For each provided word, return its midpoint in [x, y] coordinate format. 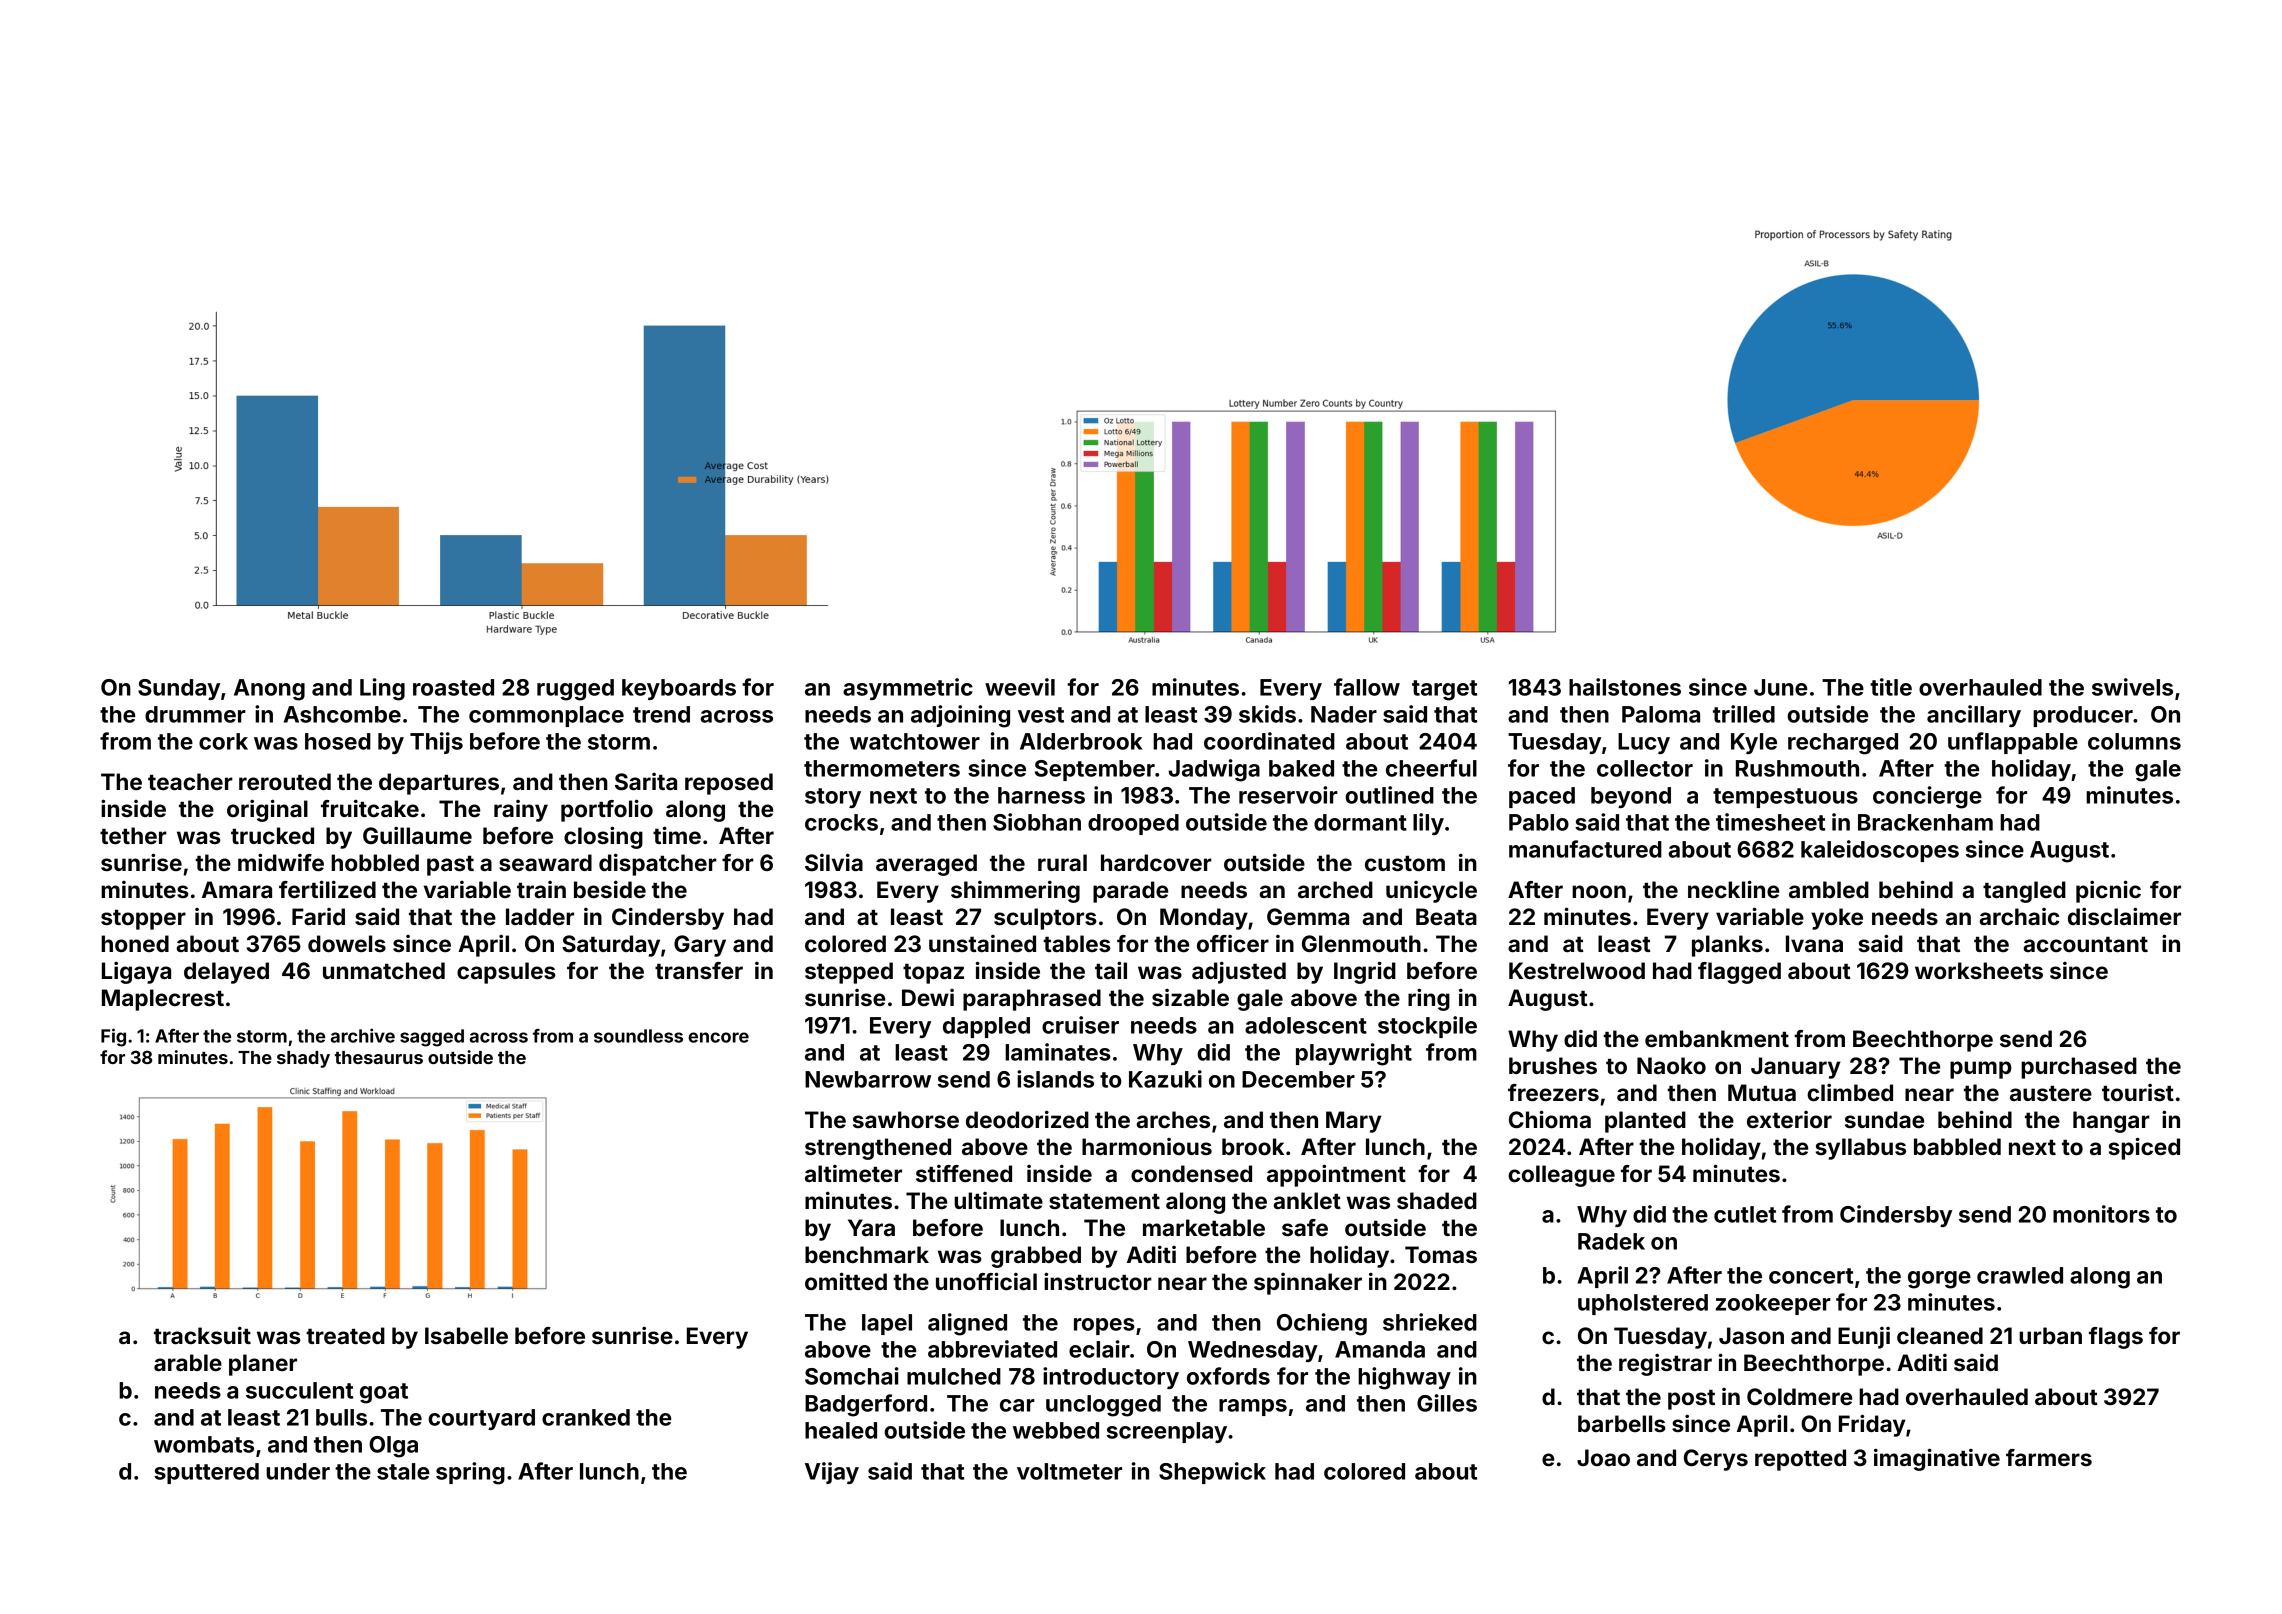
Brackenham [1925, 822]
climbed [1850, 1092]
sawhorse [906, 1119]
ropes [1104, 1326]
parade [1130, 892]
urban [2050, 1335]
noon [1599, 891]
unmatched [384, 970]
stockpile [1427, 1027]
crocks [841, 822]
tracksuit [202, 1335]
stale [403, 1471]
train [541, 889]
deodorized [1027, 1119]
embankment [1717, 1038]
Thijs [436, 743]
